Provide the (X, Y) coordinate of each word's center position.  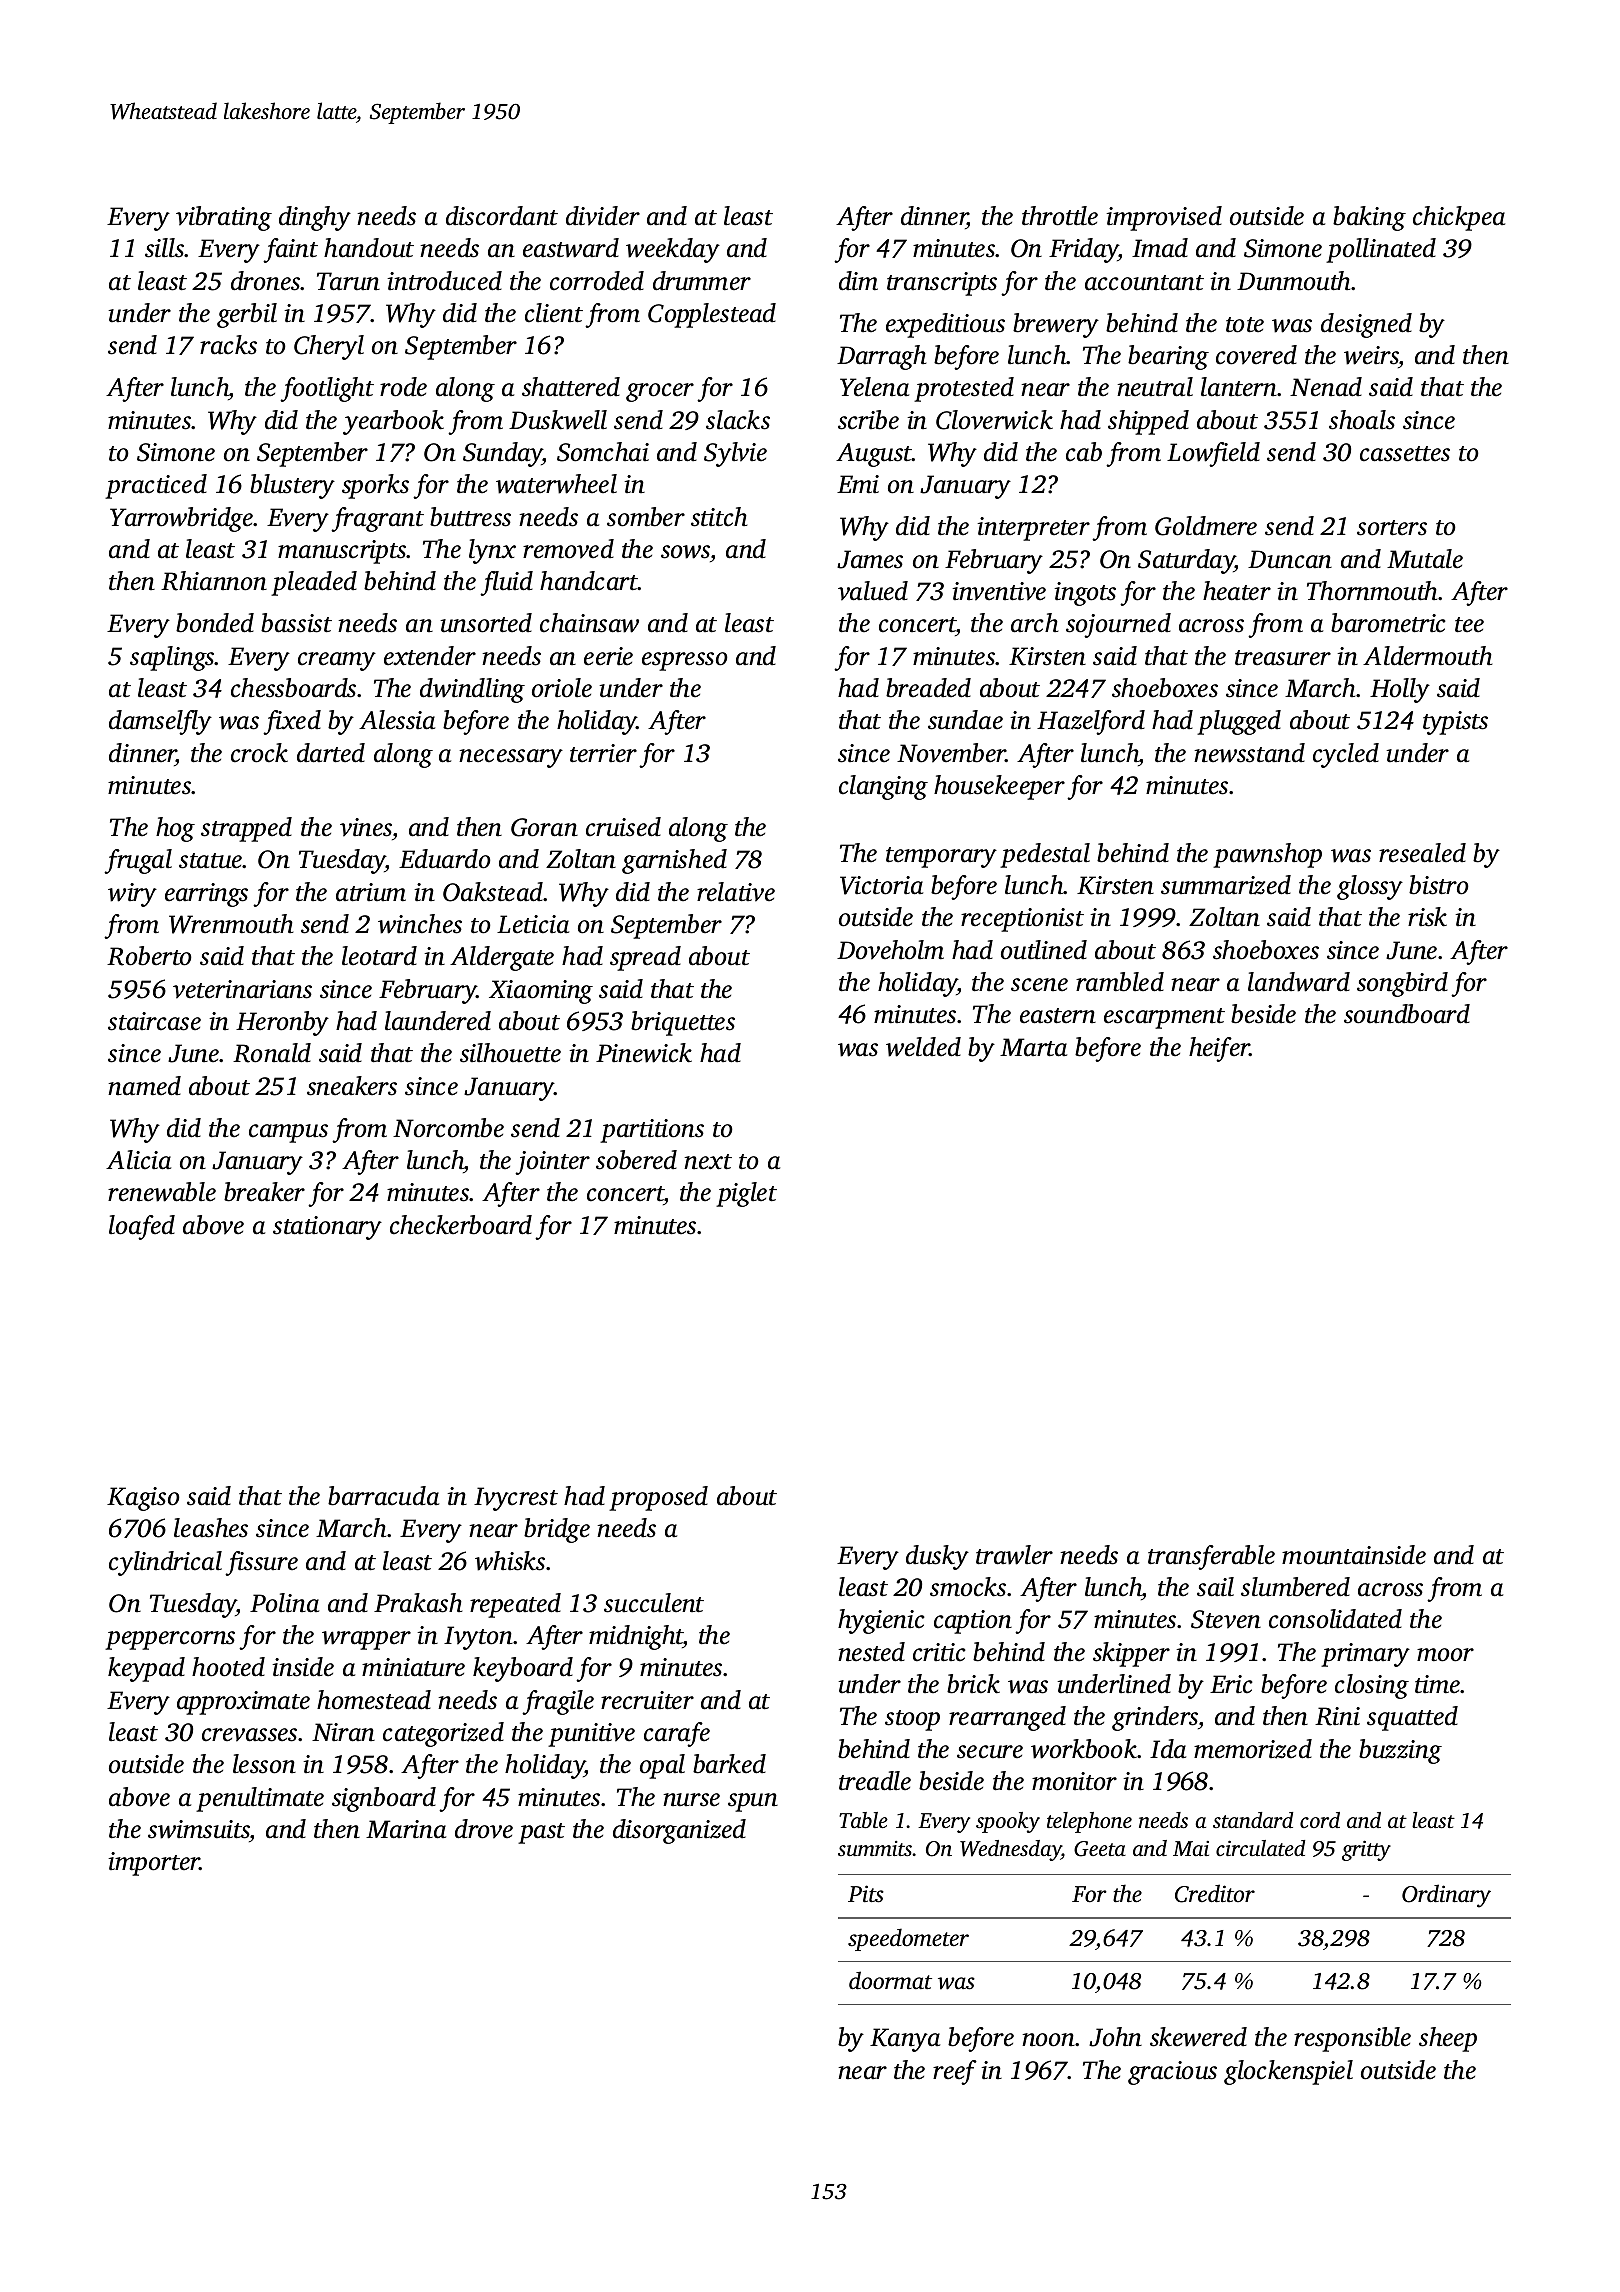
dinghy (315, 218)
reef (955, 2072)
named (144, 1086)
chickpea (1459, 218)
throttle (1060, 216)
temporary (941, 857)
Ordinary (1446, 1896)
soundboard (1407, 1014)
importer (154, 1864)
